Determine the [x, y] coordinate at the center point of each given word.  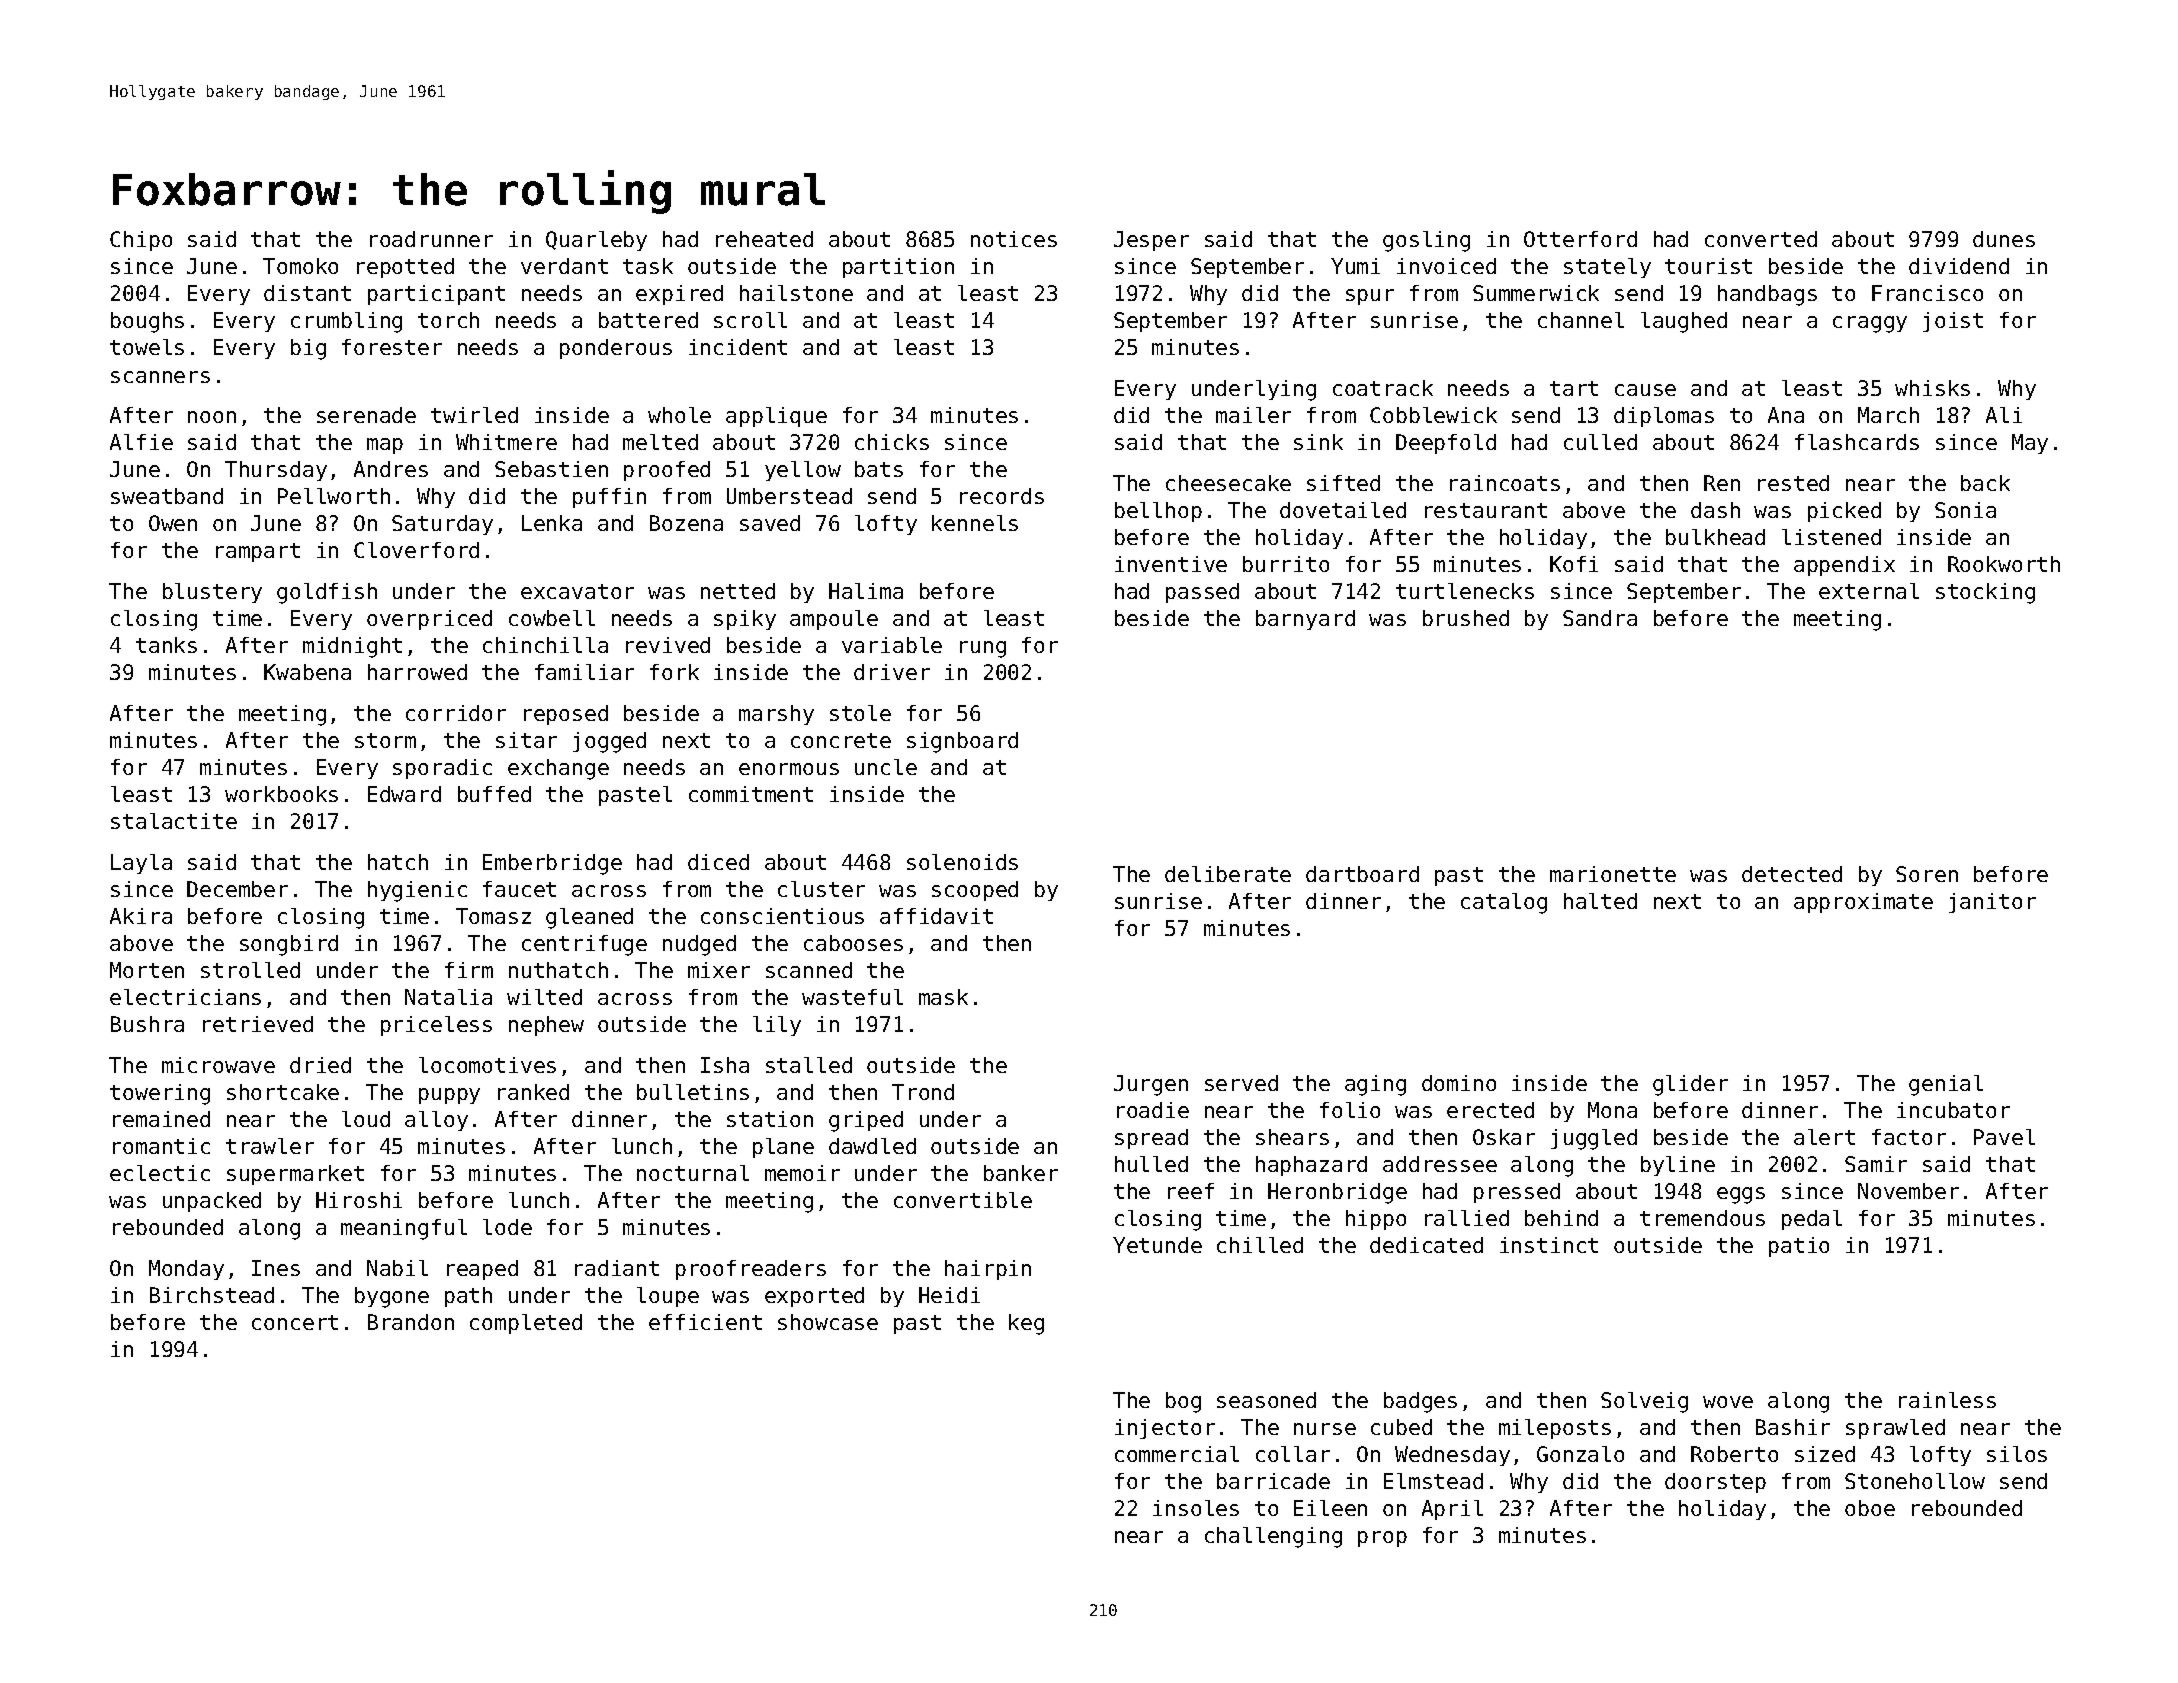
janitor [1992, 903]
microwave [218, 1065]
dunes [2004, 239]
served [1241, 1083]
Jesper [1151, 241]
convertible [963, 1200]
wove [1728, 1402]
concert [295, 1322]
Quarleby [596, 241]
